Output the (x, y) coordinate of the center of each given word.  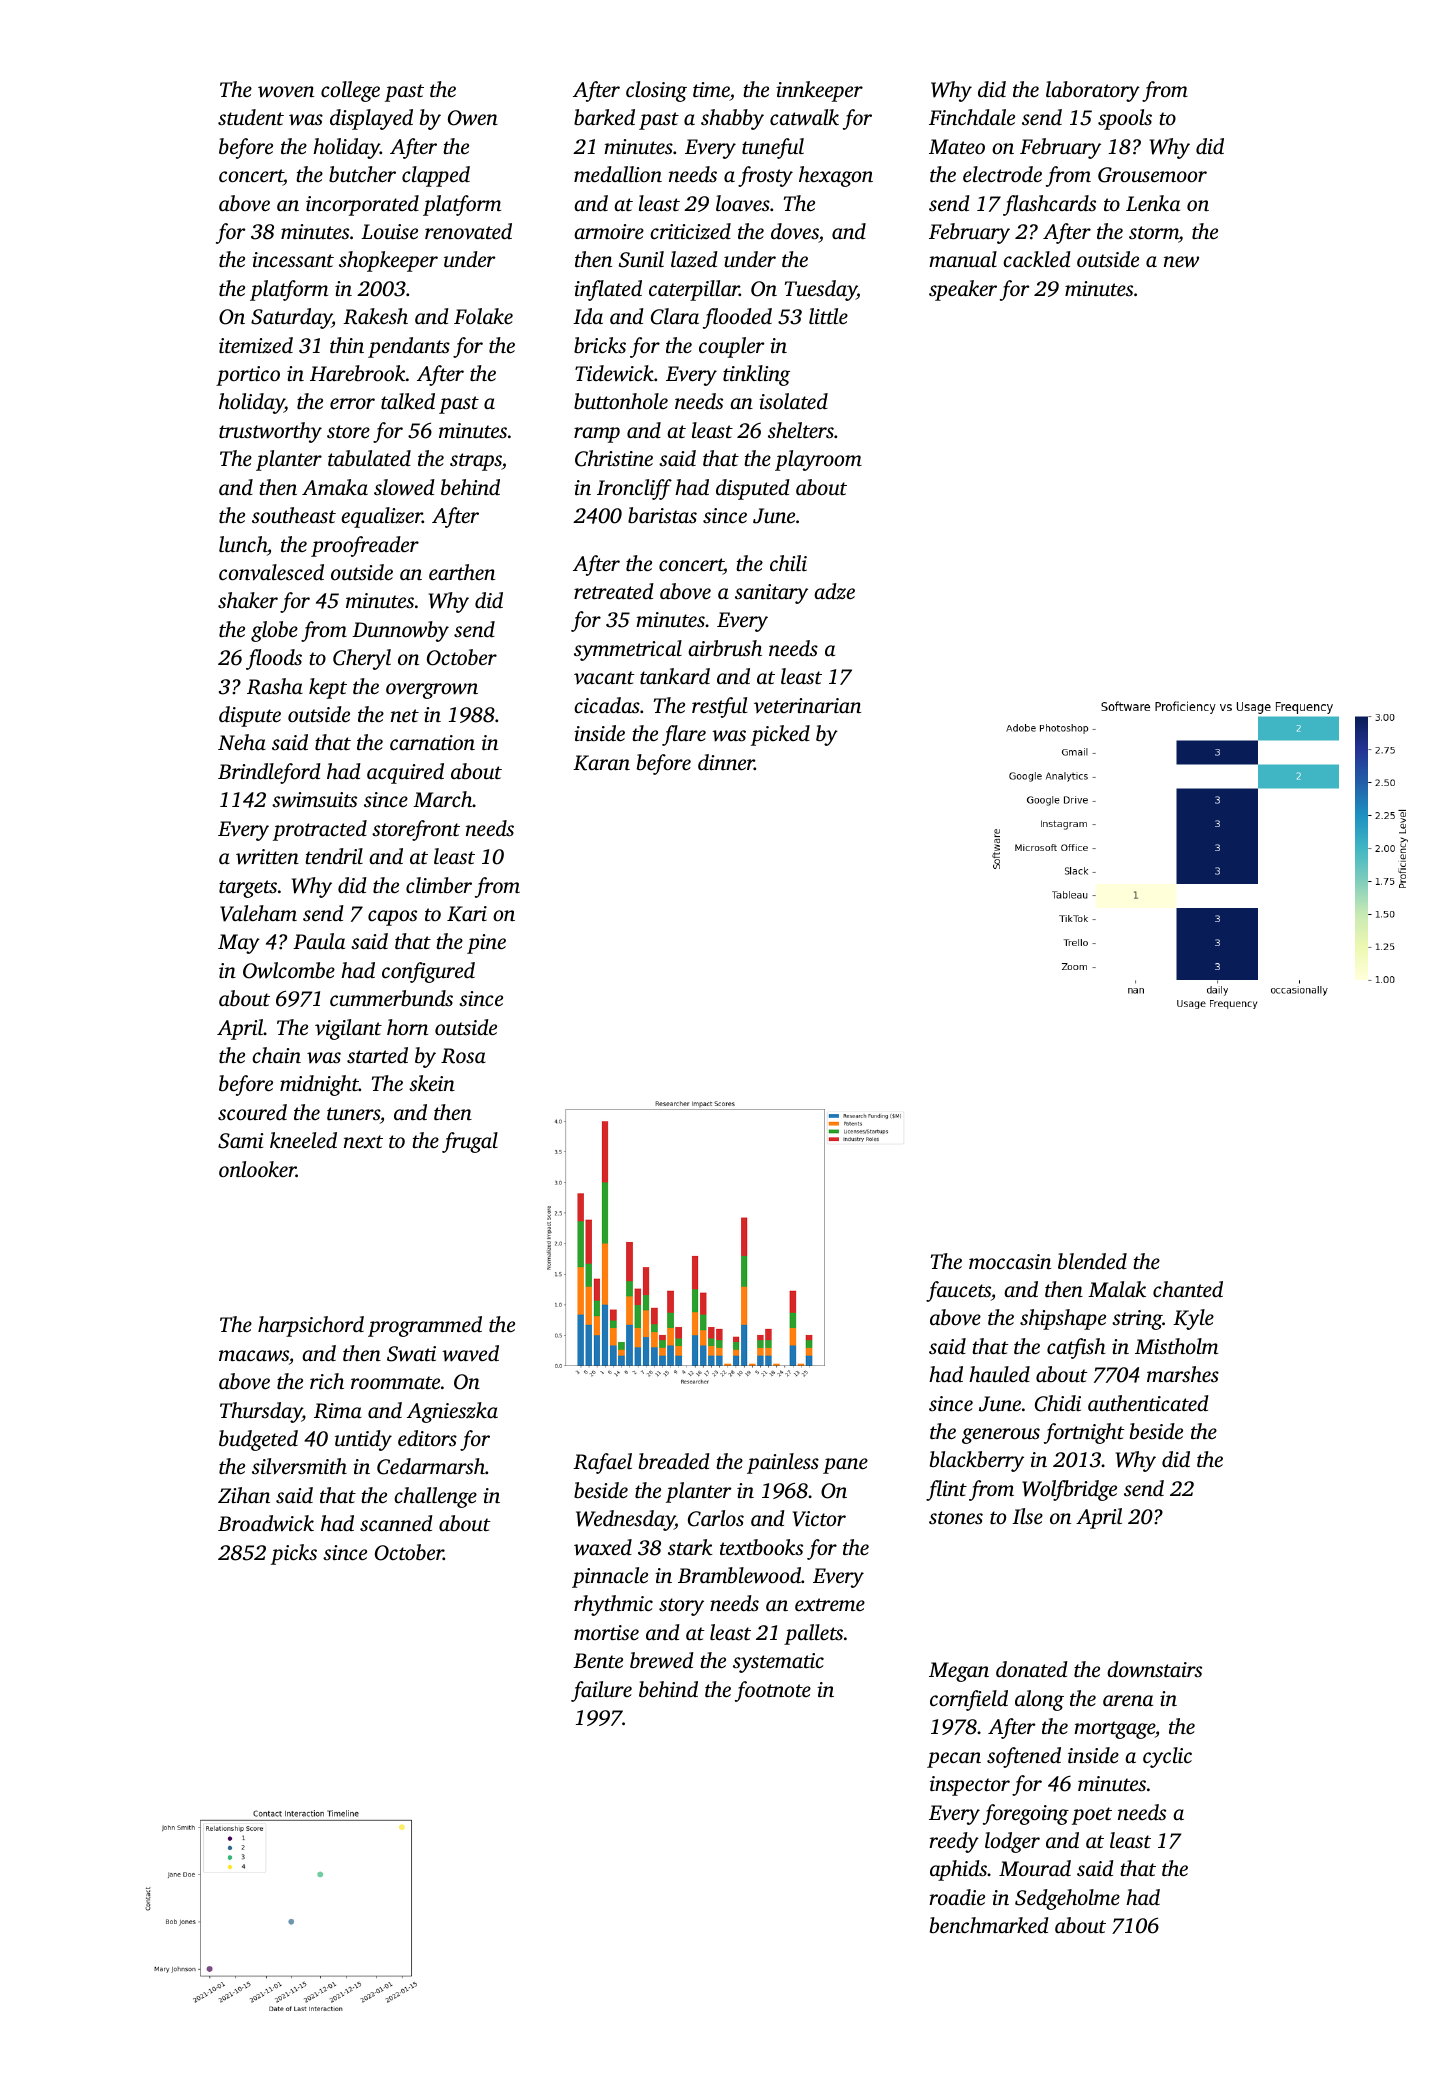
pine (486, 944)
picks (294, 1554)
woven (286, 91)
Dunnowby (400, 631)
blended (1092, 1261)
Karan (601, 763)
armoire (609, 231)
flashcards (1049, 205)
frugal (470, 1142)
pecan (954, 1760)
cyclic (1167, 1757)
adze (834, 591)
